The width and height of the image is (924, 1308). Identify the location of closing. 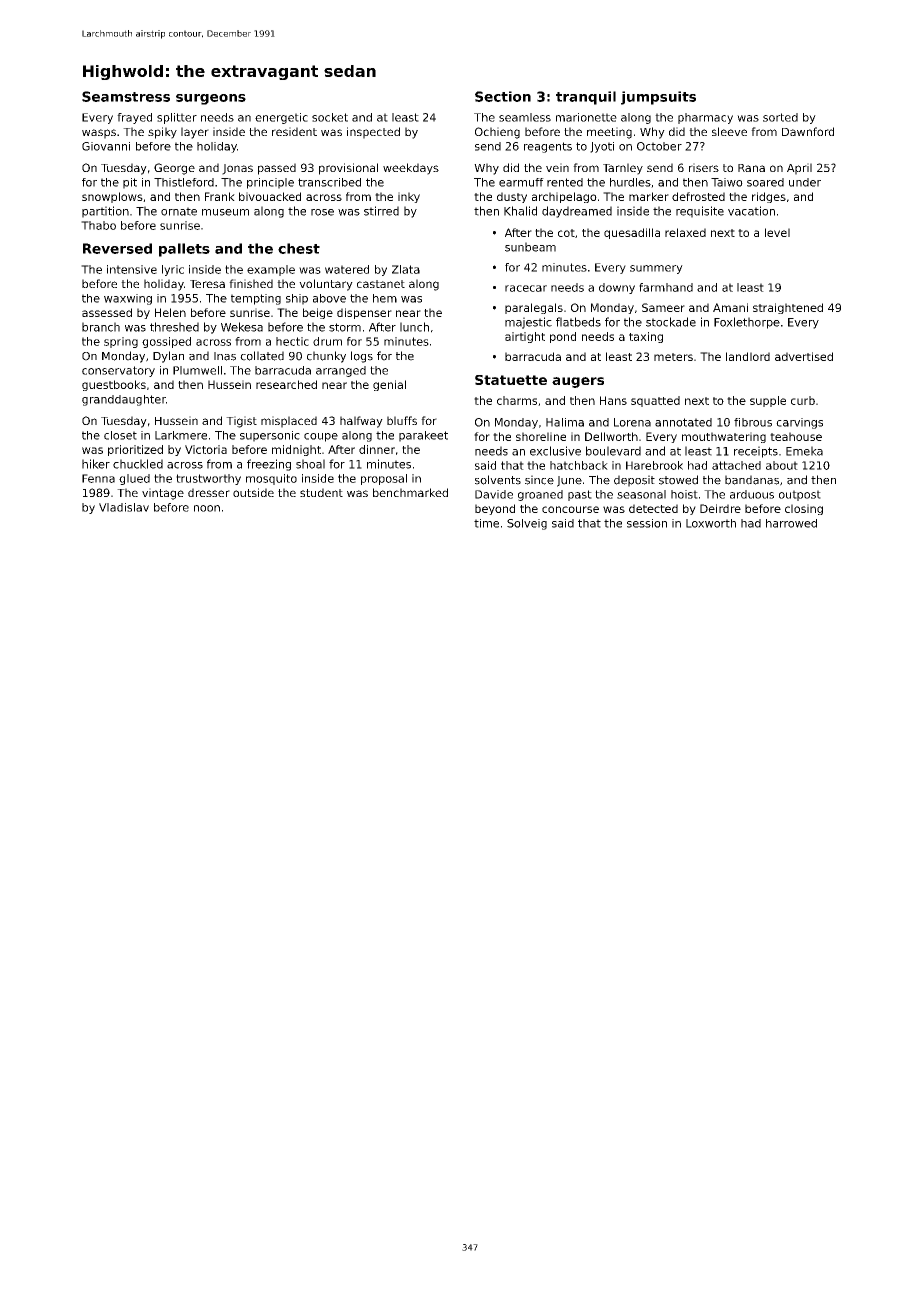
(804, 509).
